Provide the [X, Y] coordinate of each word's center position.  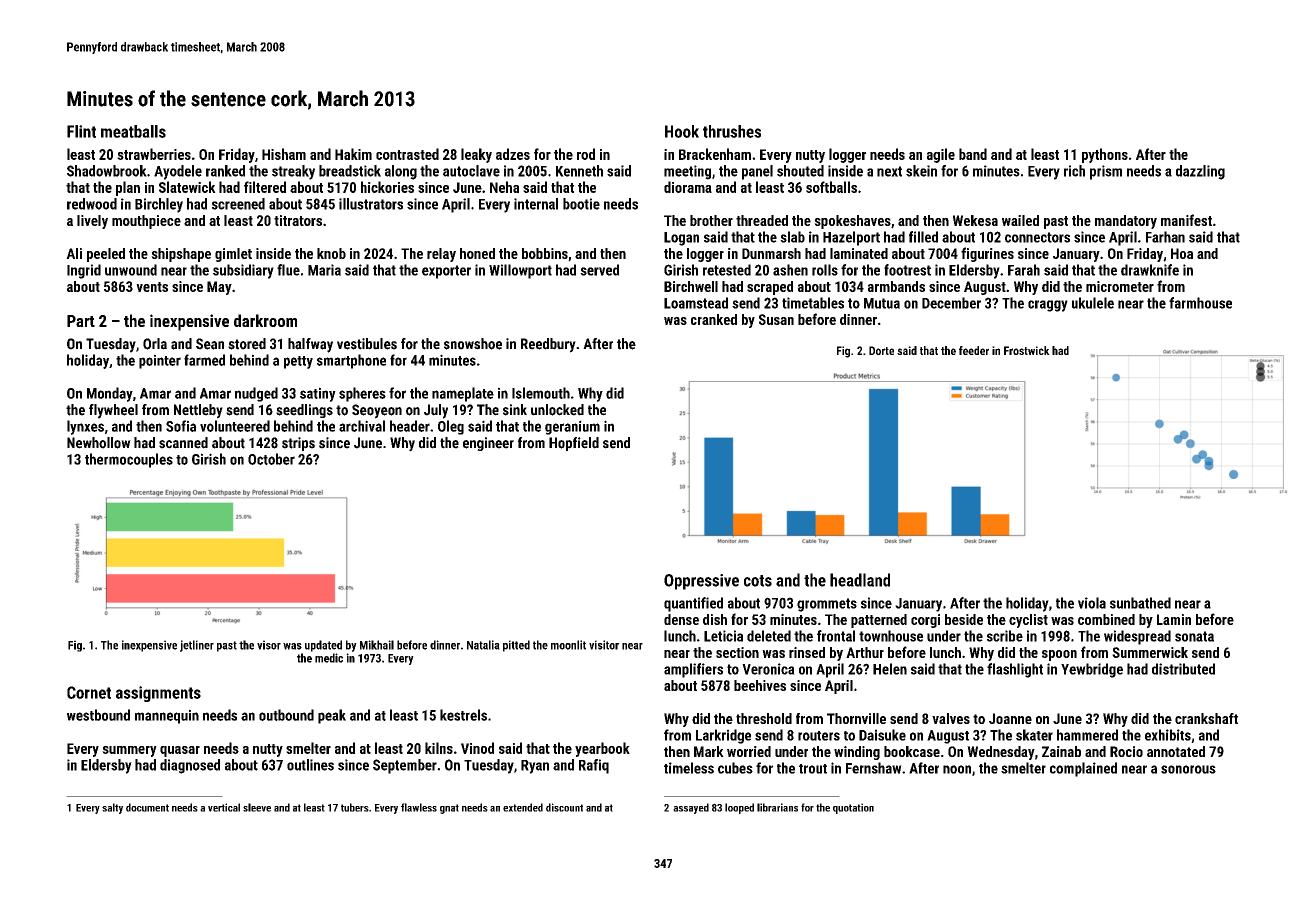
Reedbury [548, 345]
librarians [777, 807]
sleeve [257, 807]
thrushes [732, 131]
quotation [853, 808]
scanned [183, 443]
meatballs [133, 131]
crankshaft [1206, 718]
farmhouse [1200, 303]
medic [329, 658]
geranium [572, 427]
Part [81, 321]
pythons [1105, 155]
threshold [764, 718]
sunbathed [1140, 603]
